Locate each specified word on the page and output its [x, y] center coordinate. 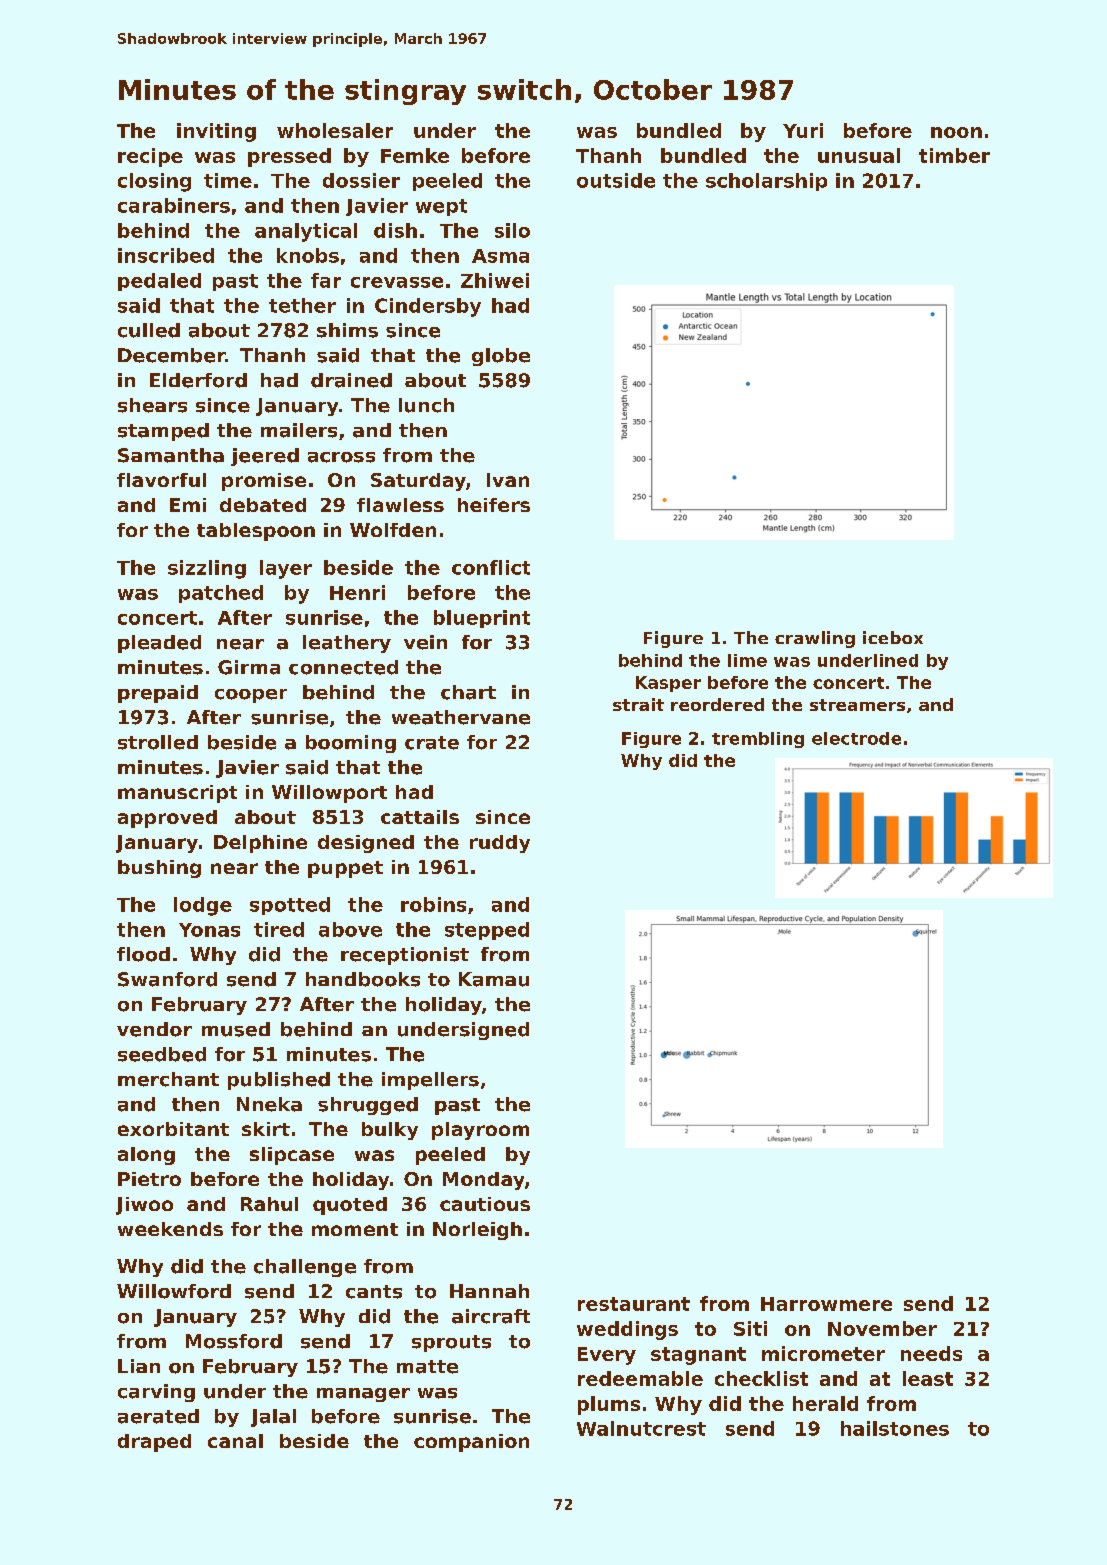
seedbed [162, 1054]
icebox [893, 637]
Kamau [494, 979]
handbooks [363, 979]
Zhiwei [495, 280]
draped [154, 1443]
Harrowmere [826, 1304]
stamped [163, 432]
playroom [480, 1131]
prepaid [158, 694]
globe [501, 357]
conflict [491, 567]
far [326, 280]
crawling [815, 639]
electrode [856, 738]
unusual [859, 155]
